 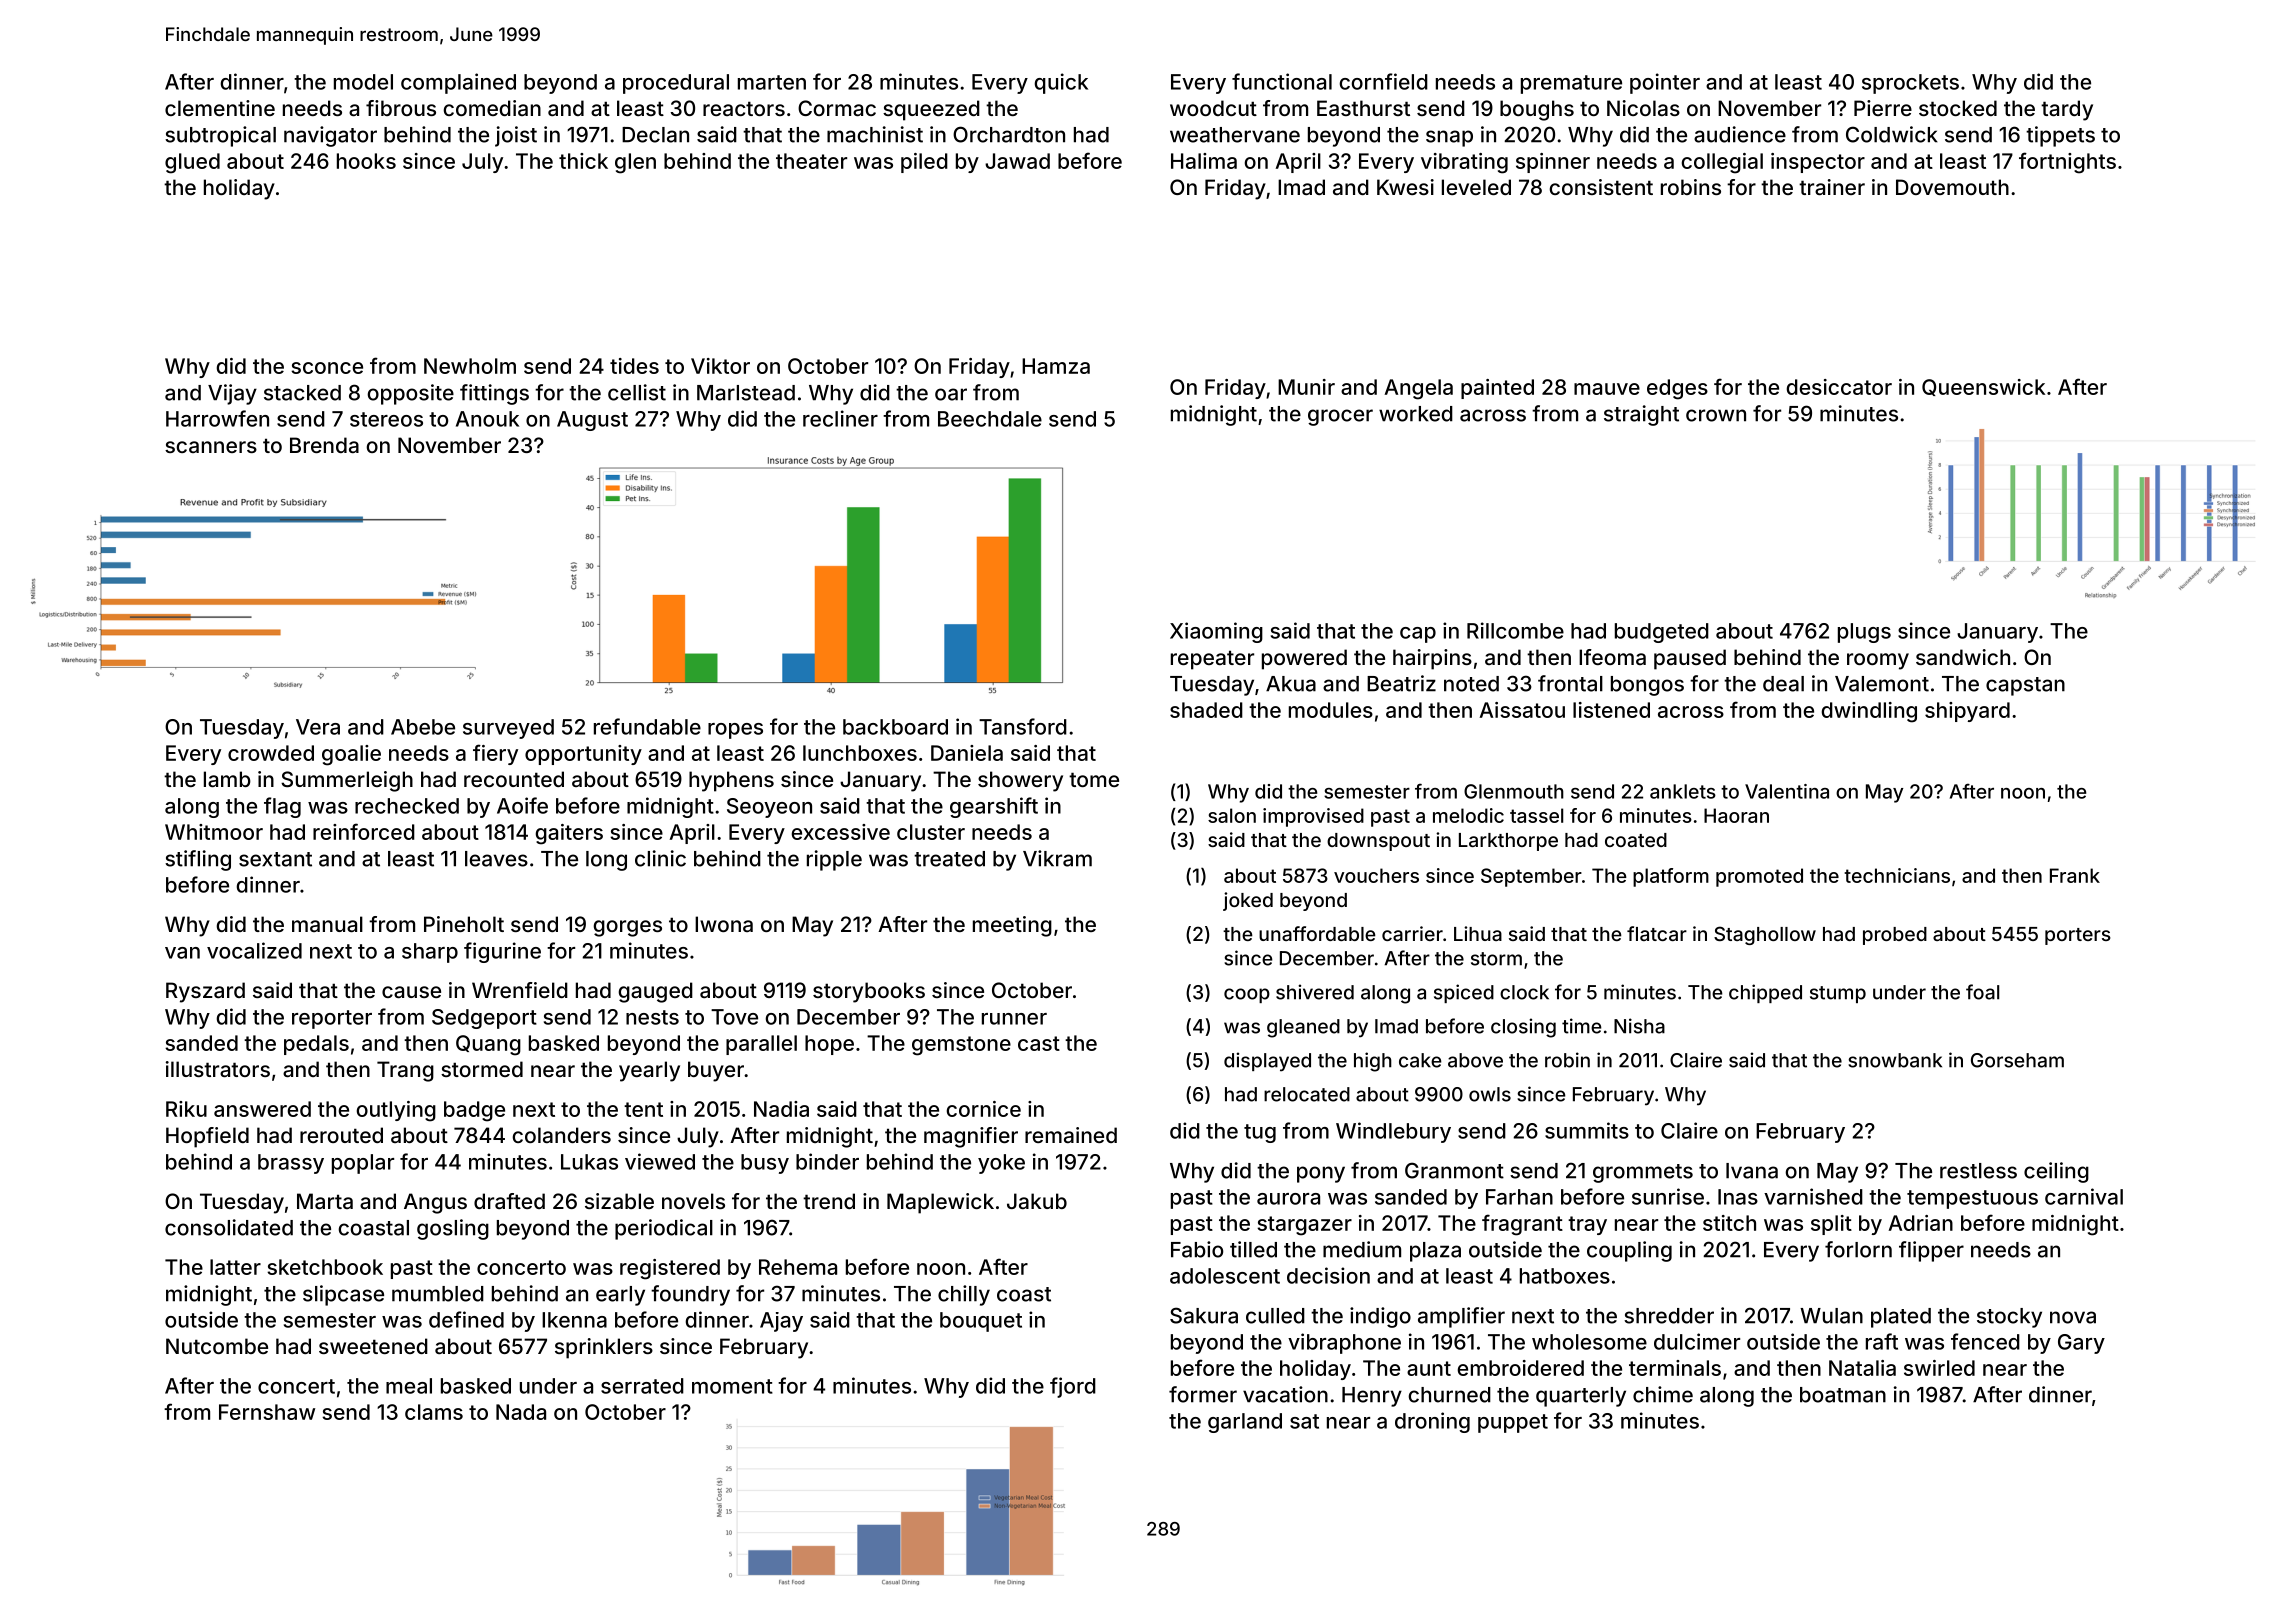 What do you see at coordinates (211, 447) in the document?
I see `scanners` at bounding box center [211, 447].
